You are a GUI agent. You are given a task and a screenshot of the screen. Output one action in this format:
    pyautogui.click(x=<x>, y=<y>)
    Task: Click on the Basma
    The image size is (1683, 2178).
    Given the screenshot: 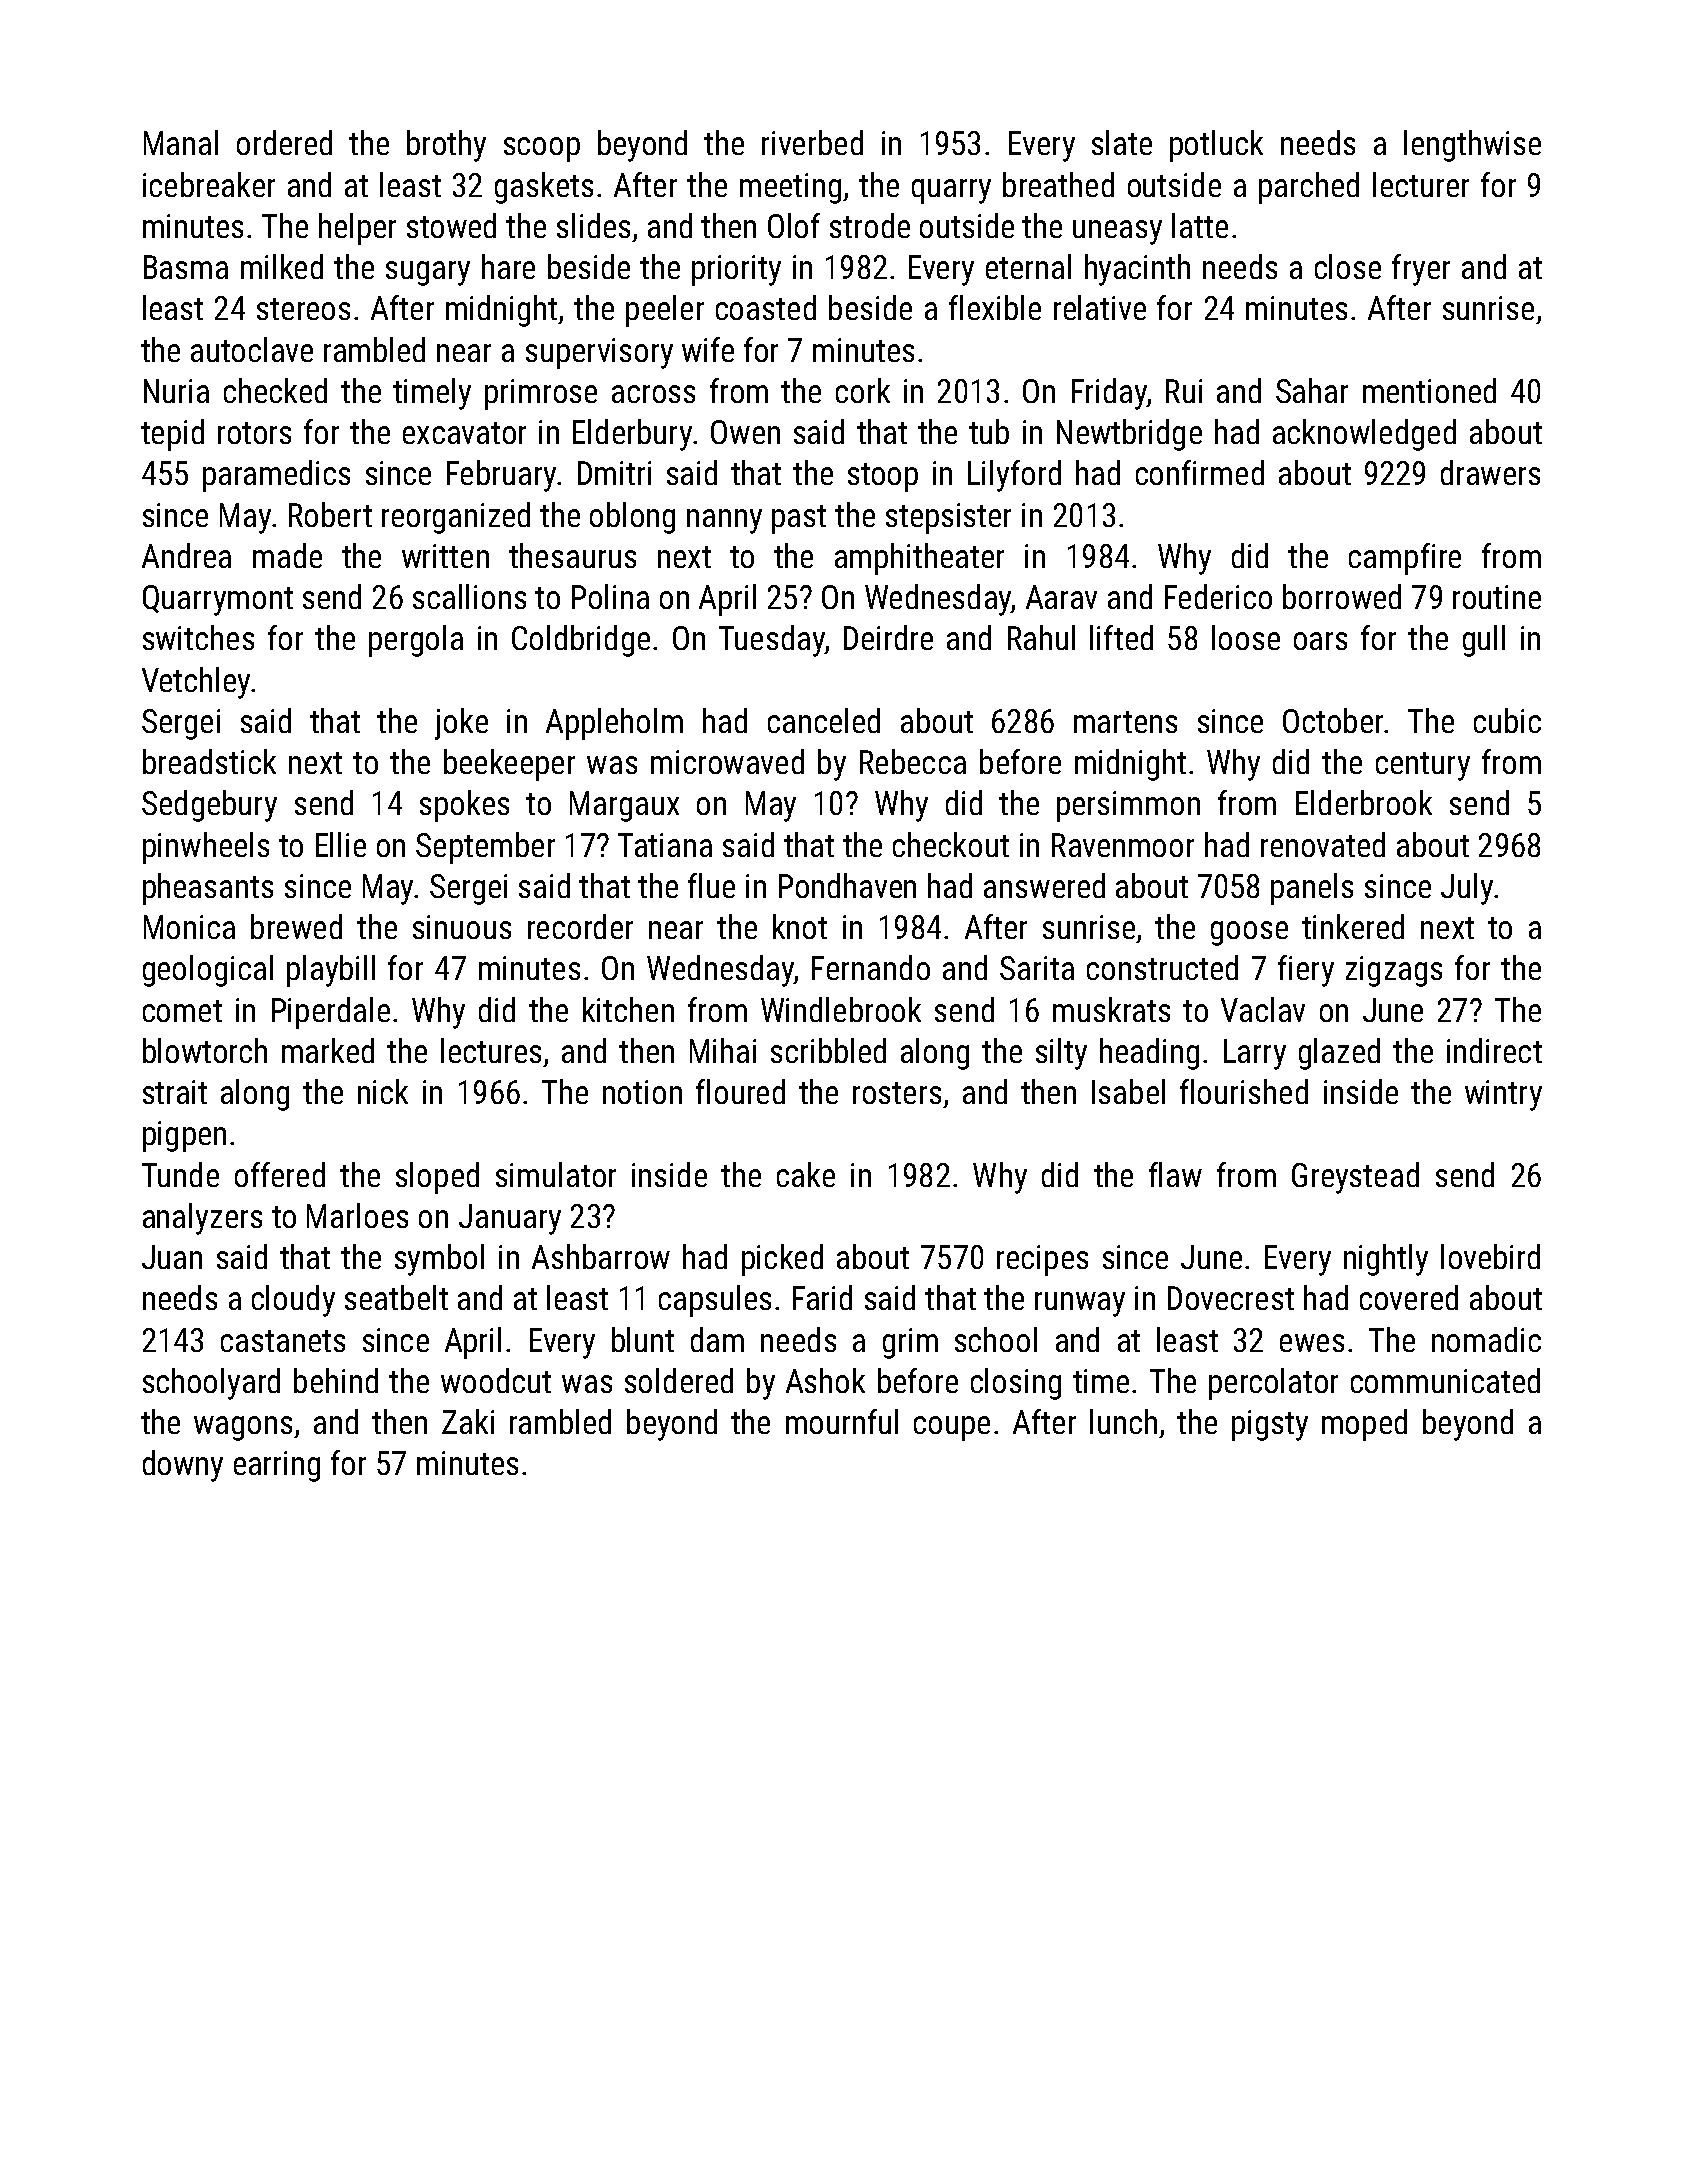 What is the action you would take?
    pyautogui.click(x=186, y=267)
